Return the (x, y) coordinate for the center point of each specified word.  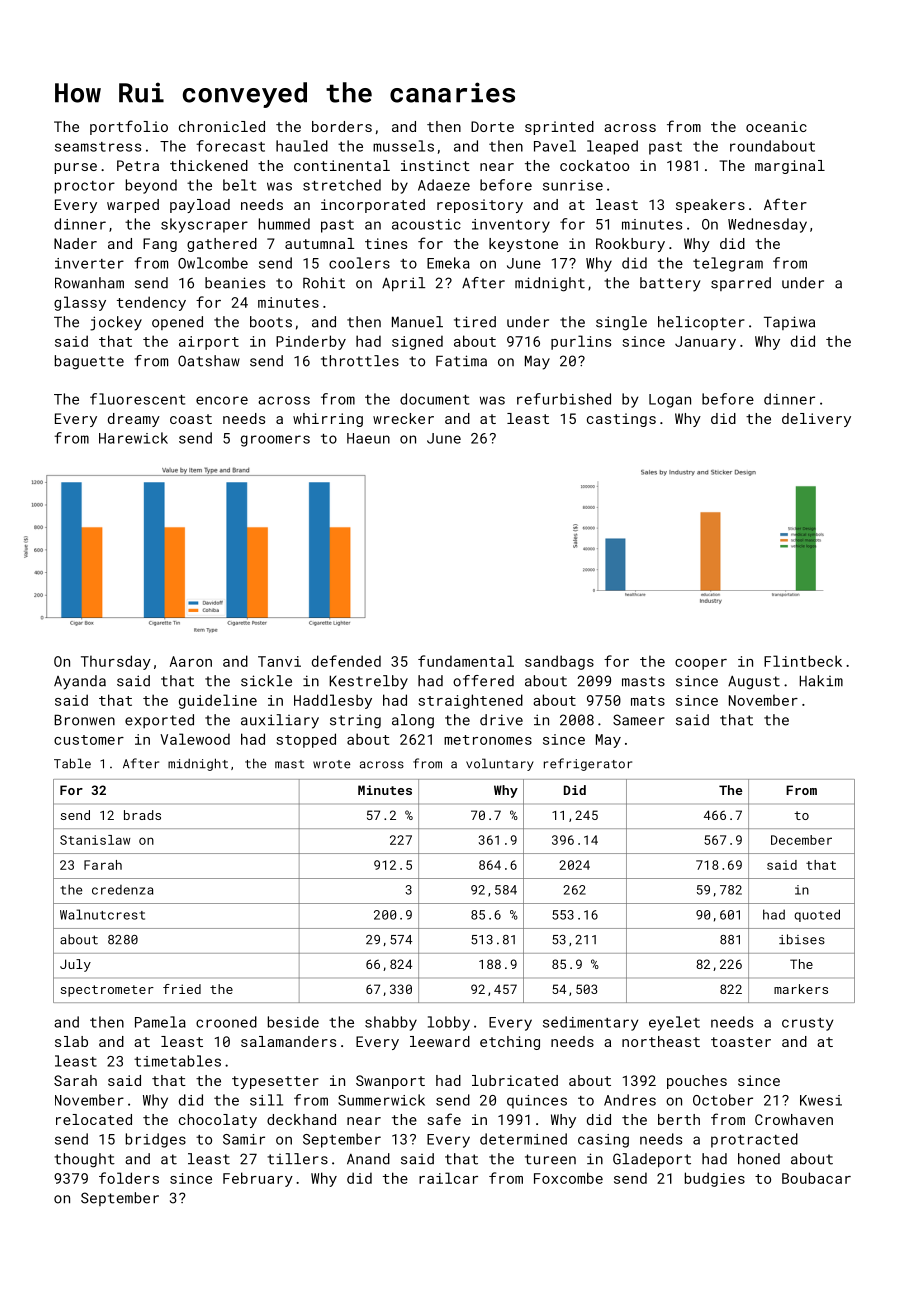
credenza (122, 889)
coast (191, 419)
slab (71, 1041)
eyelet (674, 1023)
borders (342, 126)
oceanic (776, 126)
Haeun (368, 438)
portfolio (129, 127)
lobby (449, 1023)
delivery (816, 420)
